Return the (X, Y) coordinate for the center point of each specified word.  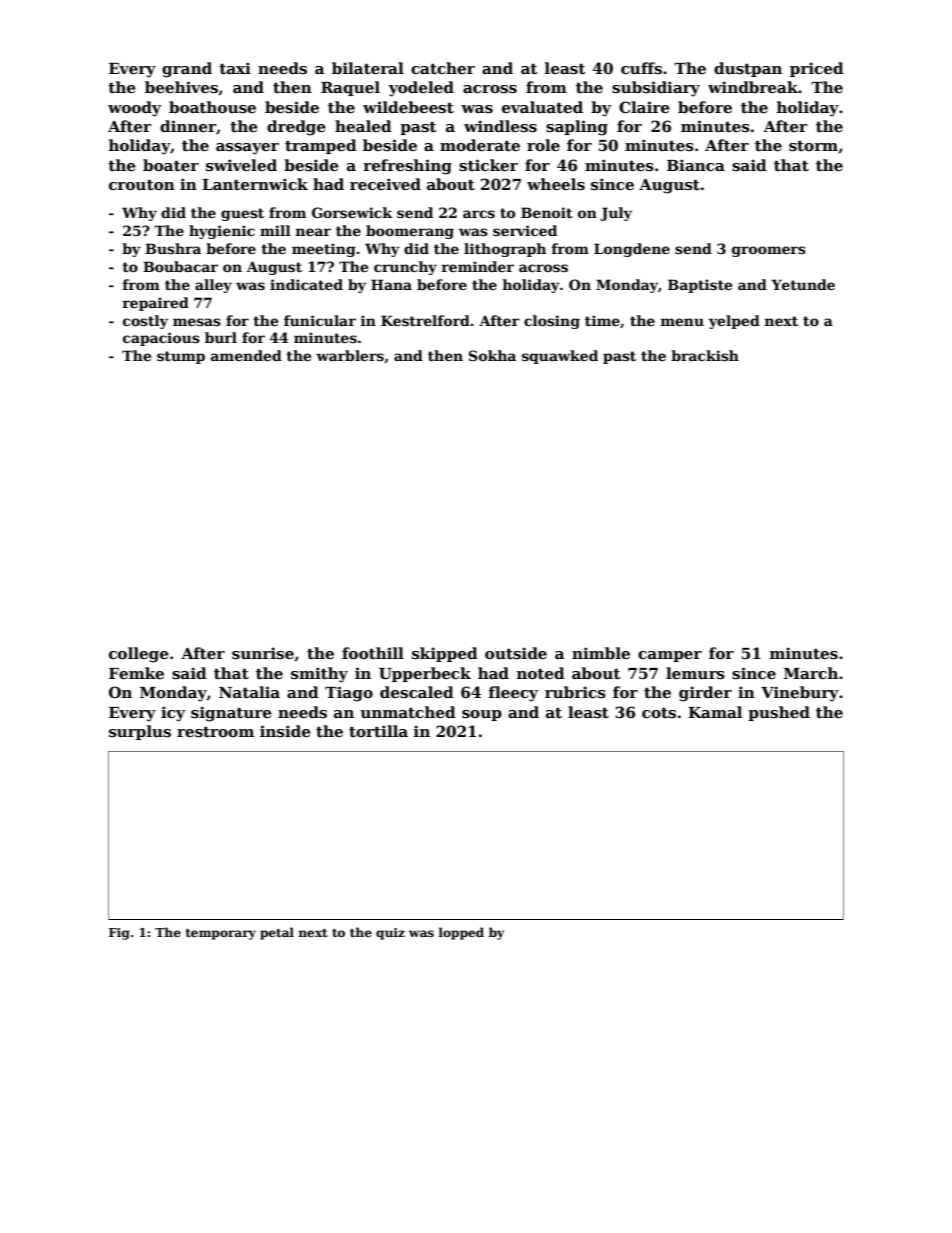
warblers (350, 355)
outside (516, 653)
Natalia (249, 692)
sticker (488, 165)
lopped (461, 933)
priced (817, 69)
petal (277, 933)
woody (134, 109)
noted (541, 673)
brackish (705, 355)
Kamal (715, 712)
